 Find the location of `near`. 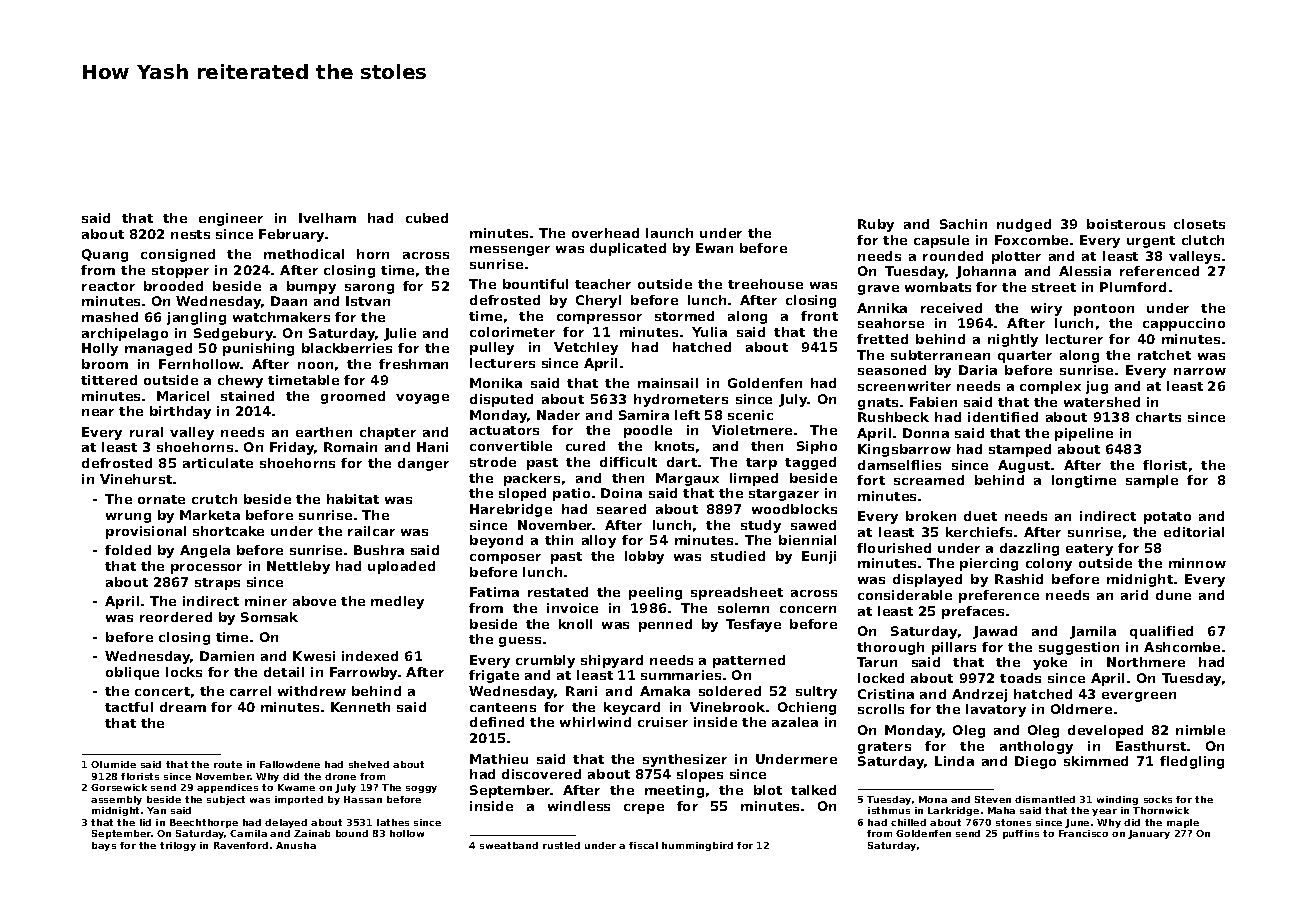

near is located at coordinates (98, 412).
